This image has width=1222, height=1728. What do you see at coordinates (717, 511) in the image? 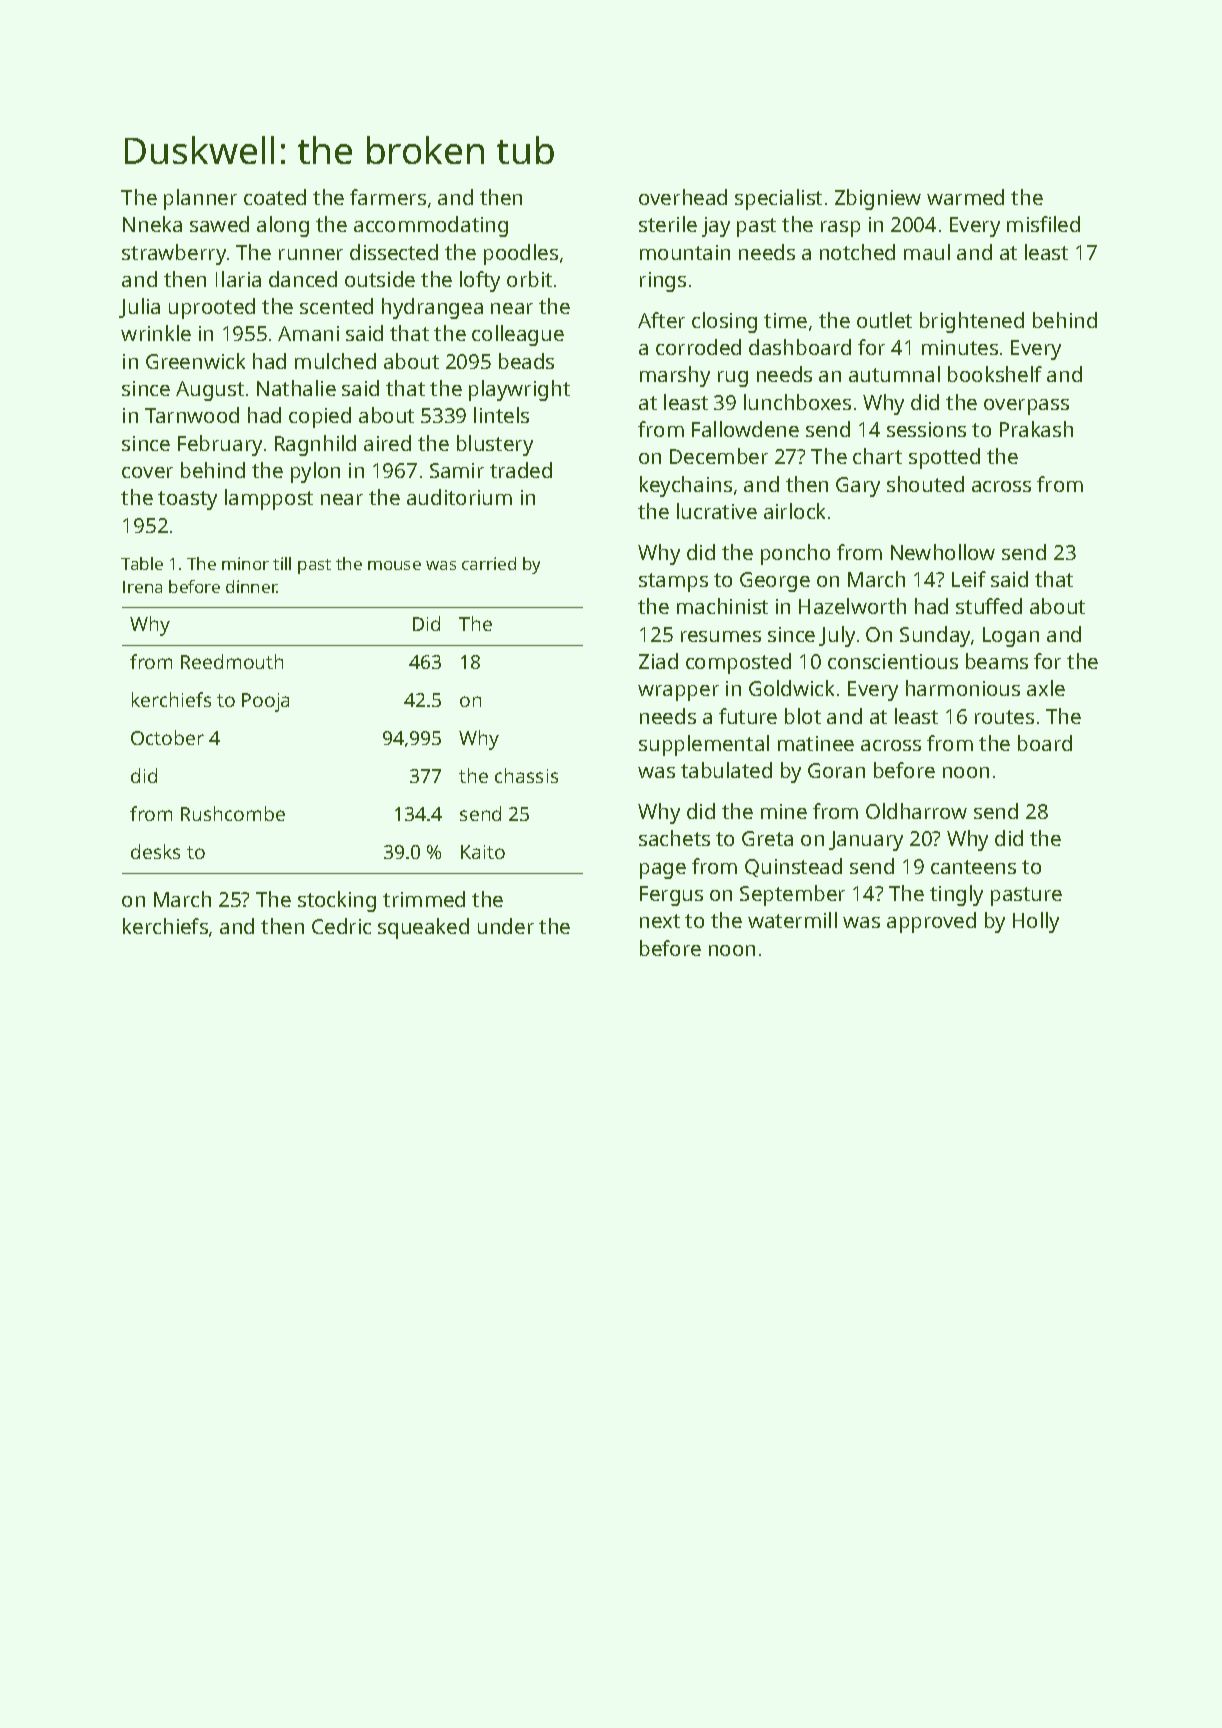
I see `lucrative` at bounding box center [717, 511].
